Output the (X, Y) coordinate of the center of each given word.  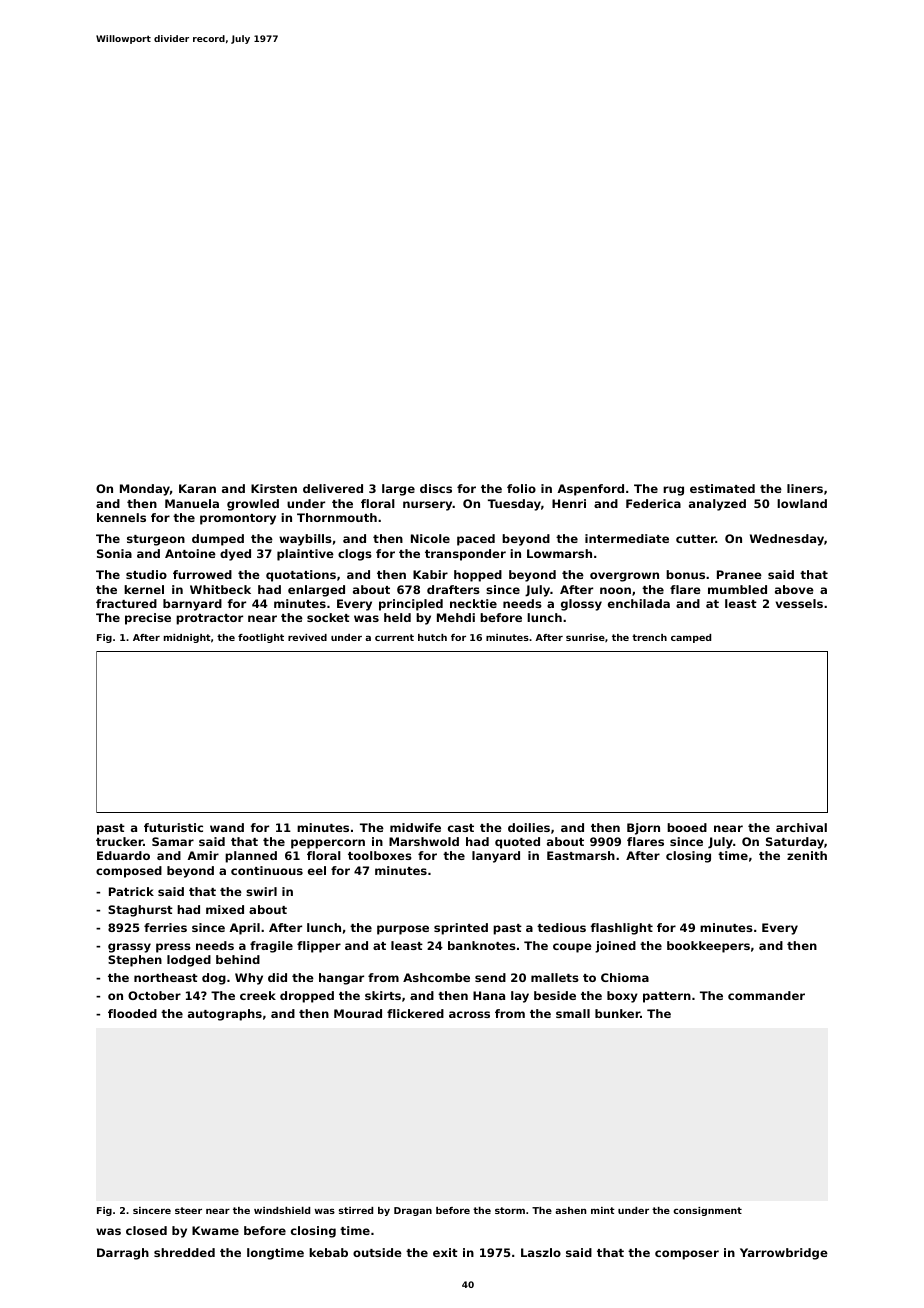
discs (436, 488)
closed (146, 1230)
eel (317, 870)
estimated (722, 488)
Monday (145, 490)
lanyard (496, 857)
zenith (807, 855)
